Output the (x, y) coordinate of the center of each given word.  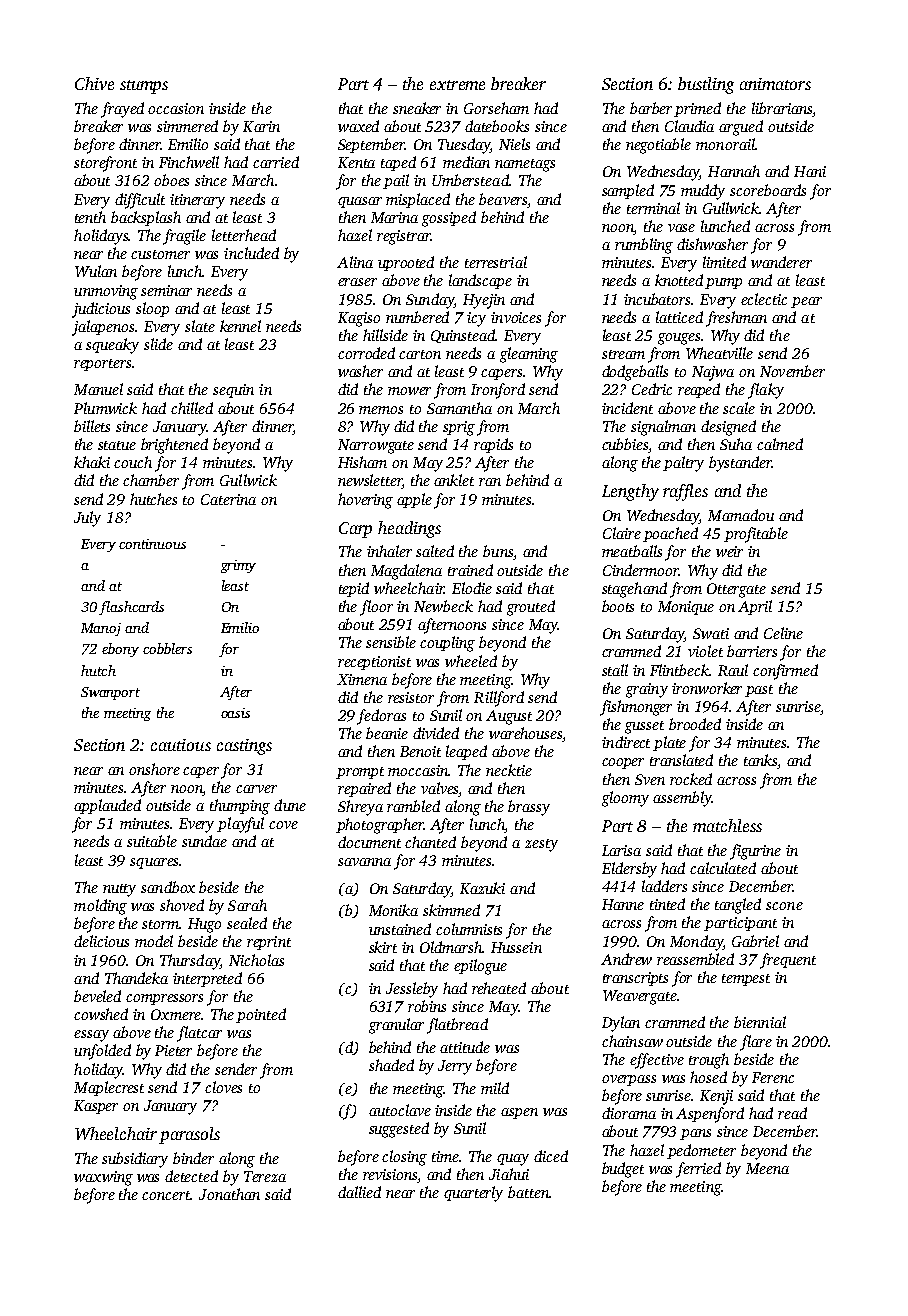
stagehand (634, 590)
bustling (706, 85)
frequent (788, 961)
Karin (261, 126)
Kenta (356, 162)
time (445, 1156)
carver (256, 789)
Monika (393, 910)
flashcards (131, 608)
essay (91, 1036)
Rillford (499, 699)
